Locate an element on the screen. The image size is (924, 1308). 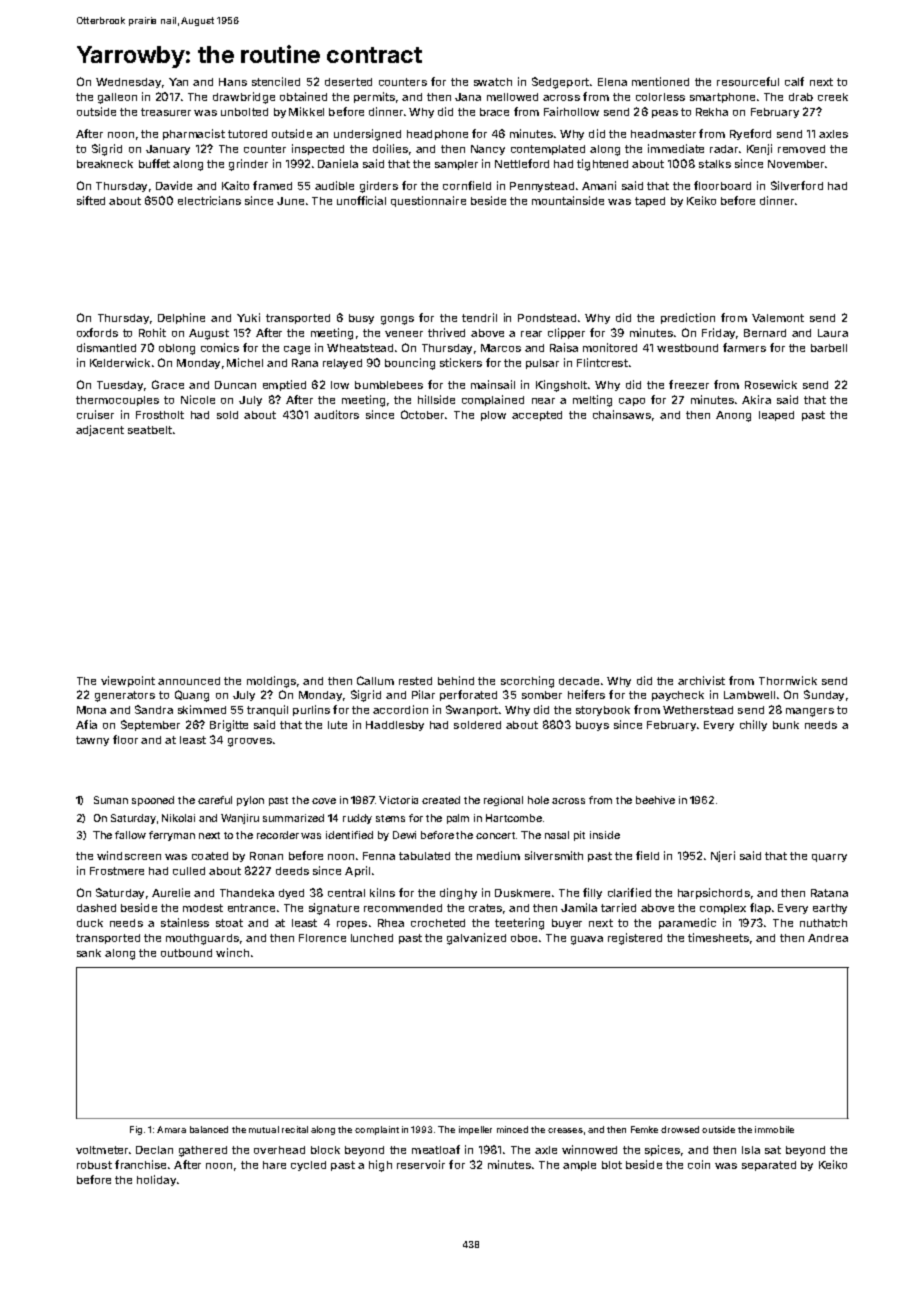
buyer is located at coordinates (567, 924).
